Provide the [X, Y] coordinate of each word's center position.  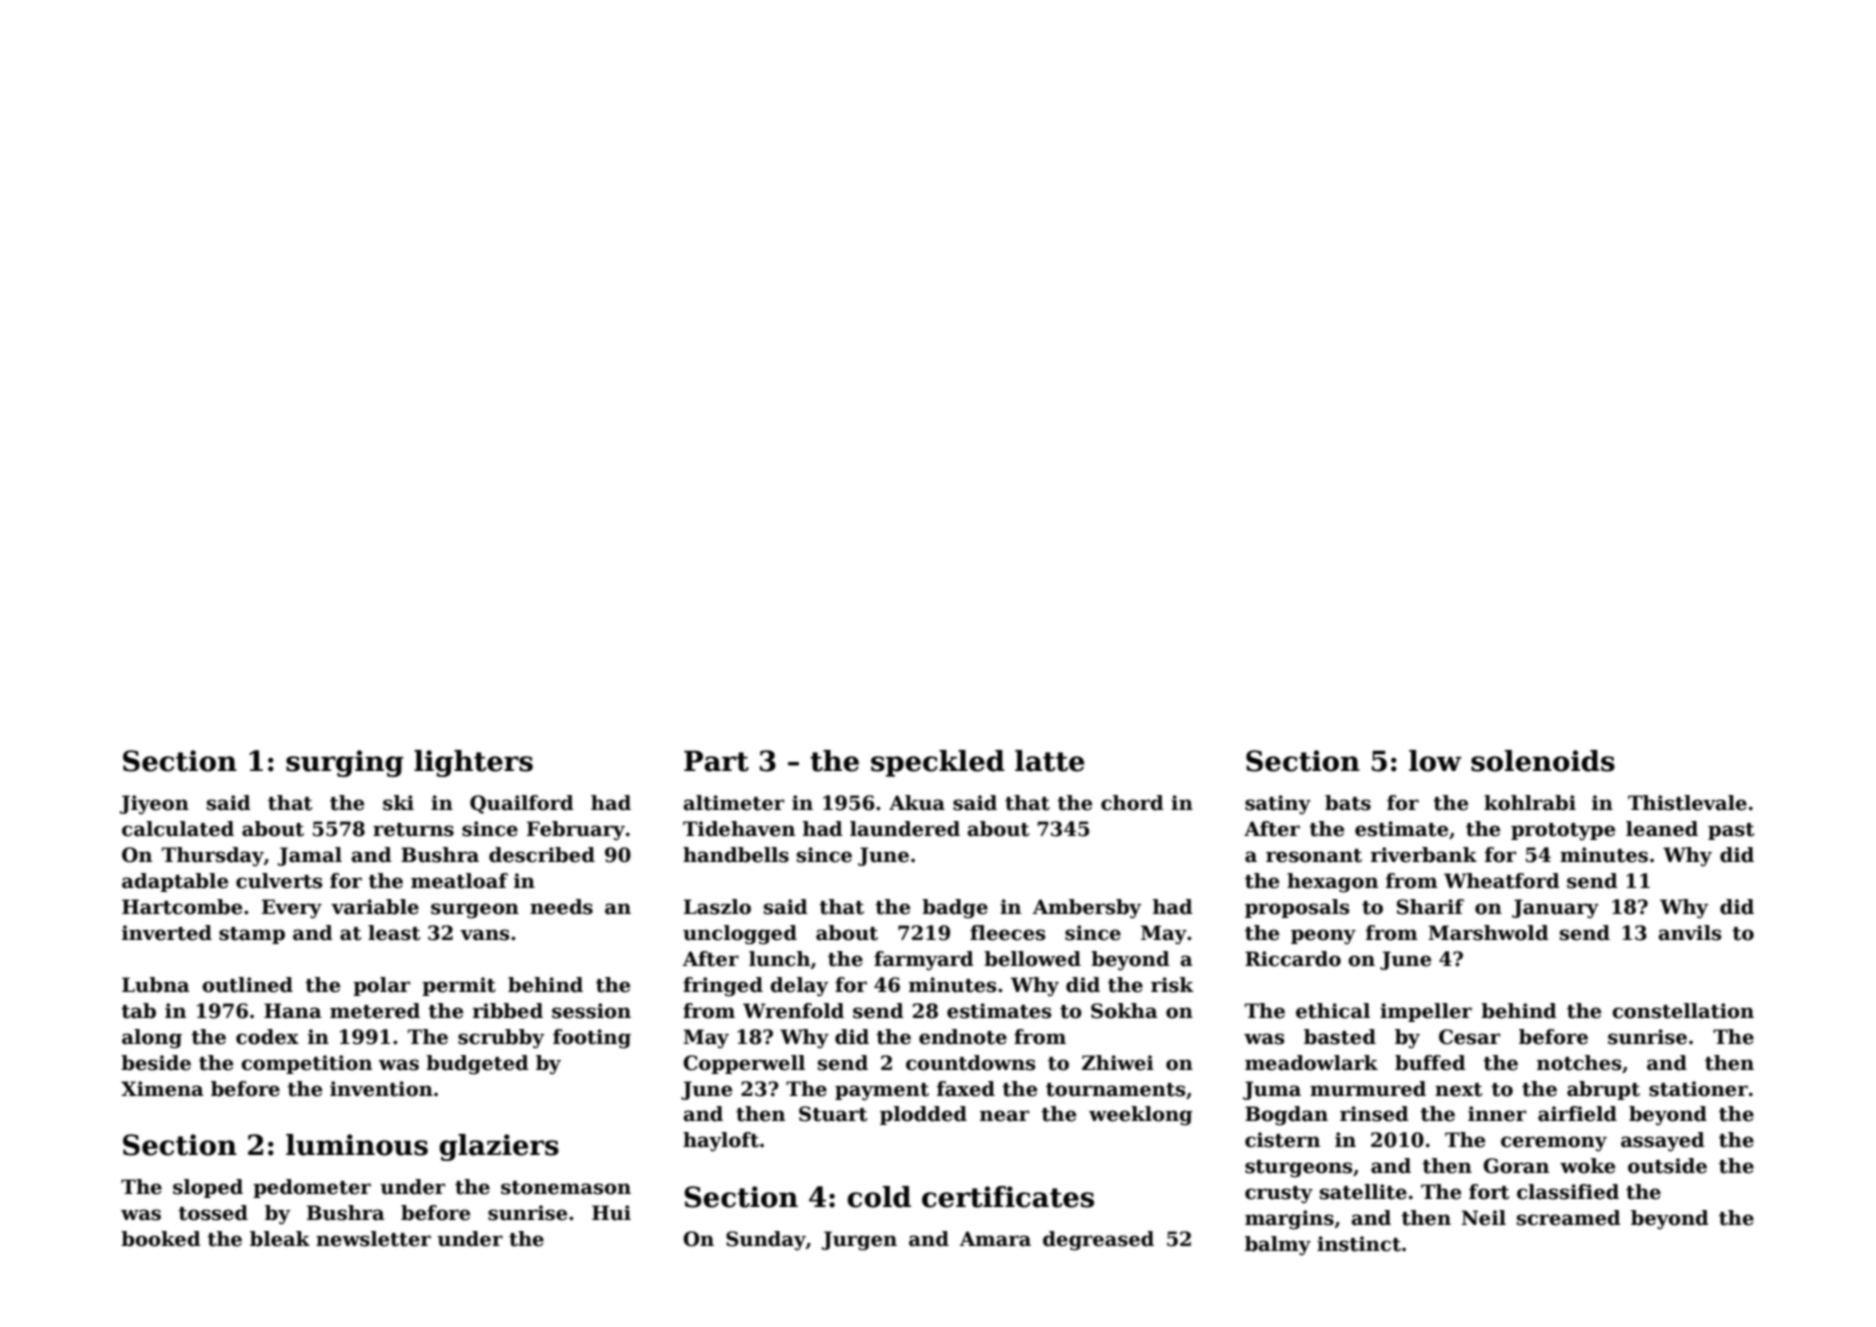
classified [1568, 1192]
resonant [1314, 856]
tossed [213, 1213]
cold [879, 1197]
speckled [938, 763]
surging [345, 763]
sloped [208, 1188]
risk [1172, 985]
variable [375, 907]
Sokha [1124, 1011]
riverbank [1424, 855]
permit [459, 986]
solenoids [1543, 761]
